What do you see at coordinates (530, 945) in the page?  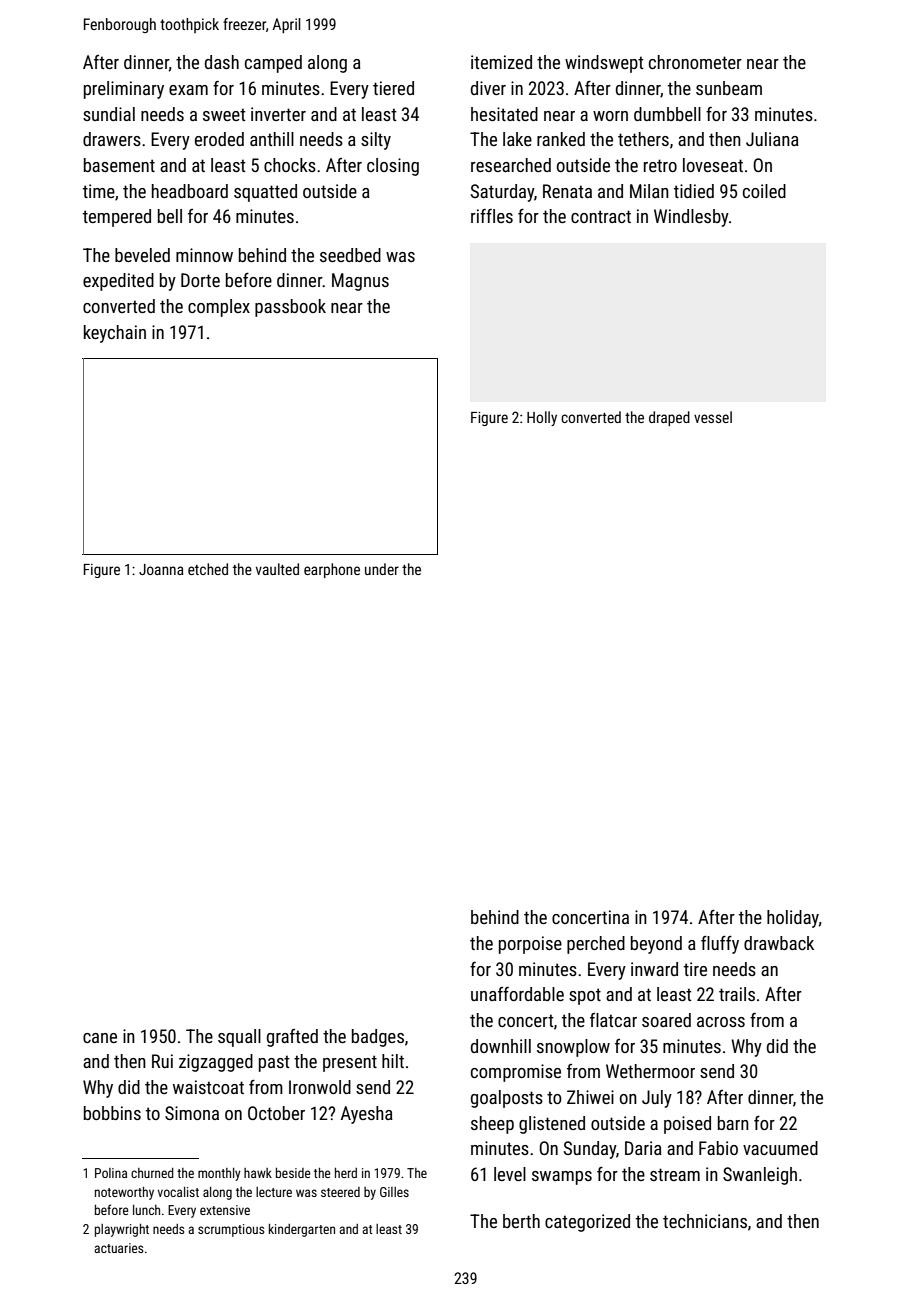 I see `porpoise` at bounding box center [530, 945].
